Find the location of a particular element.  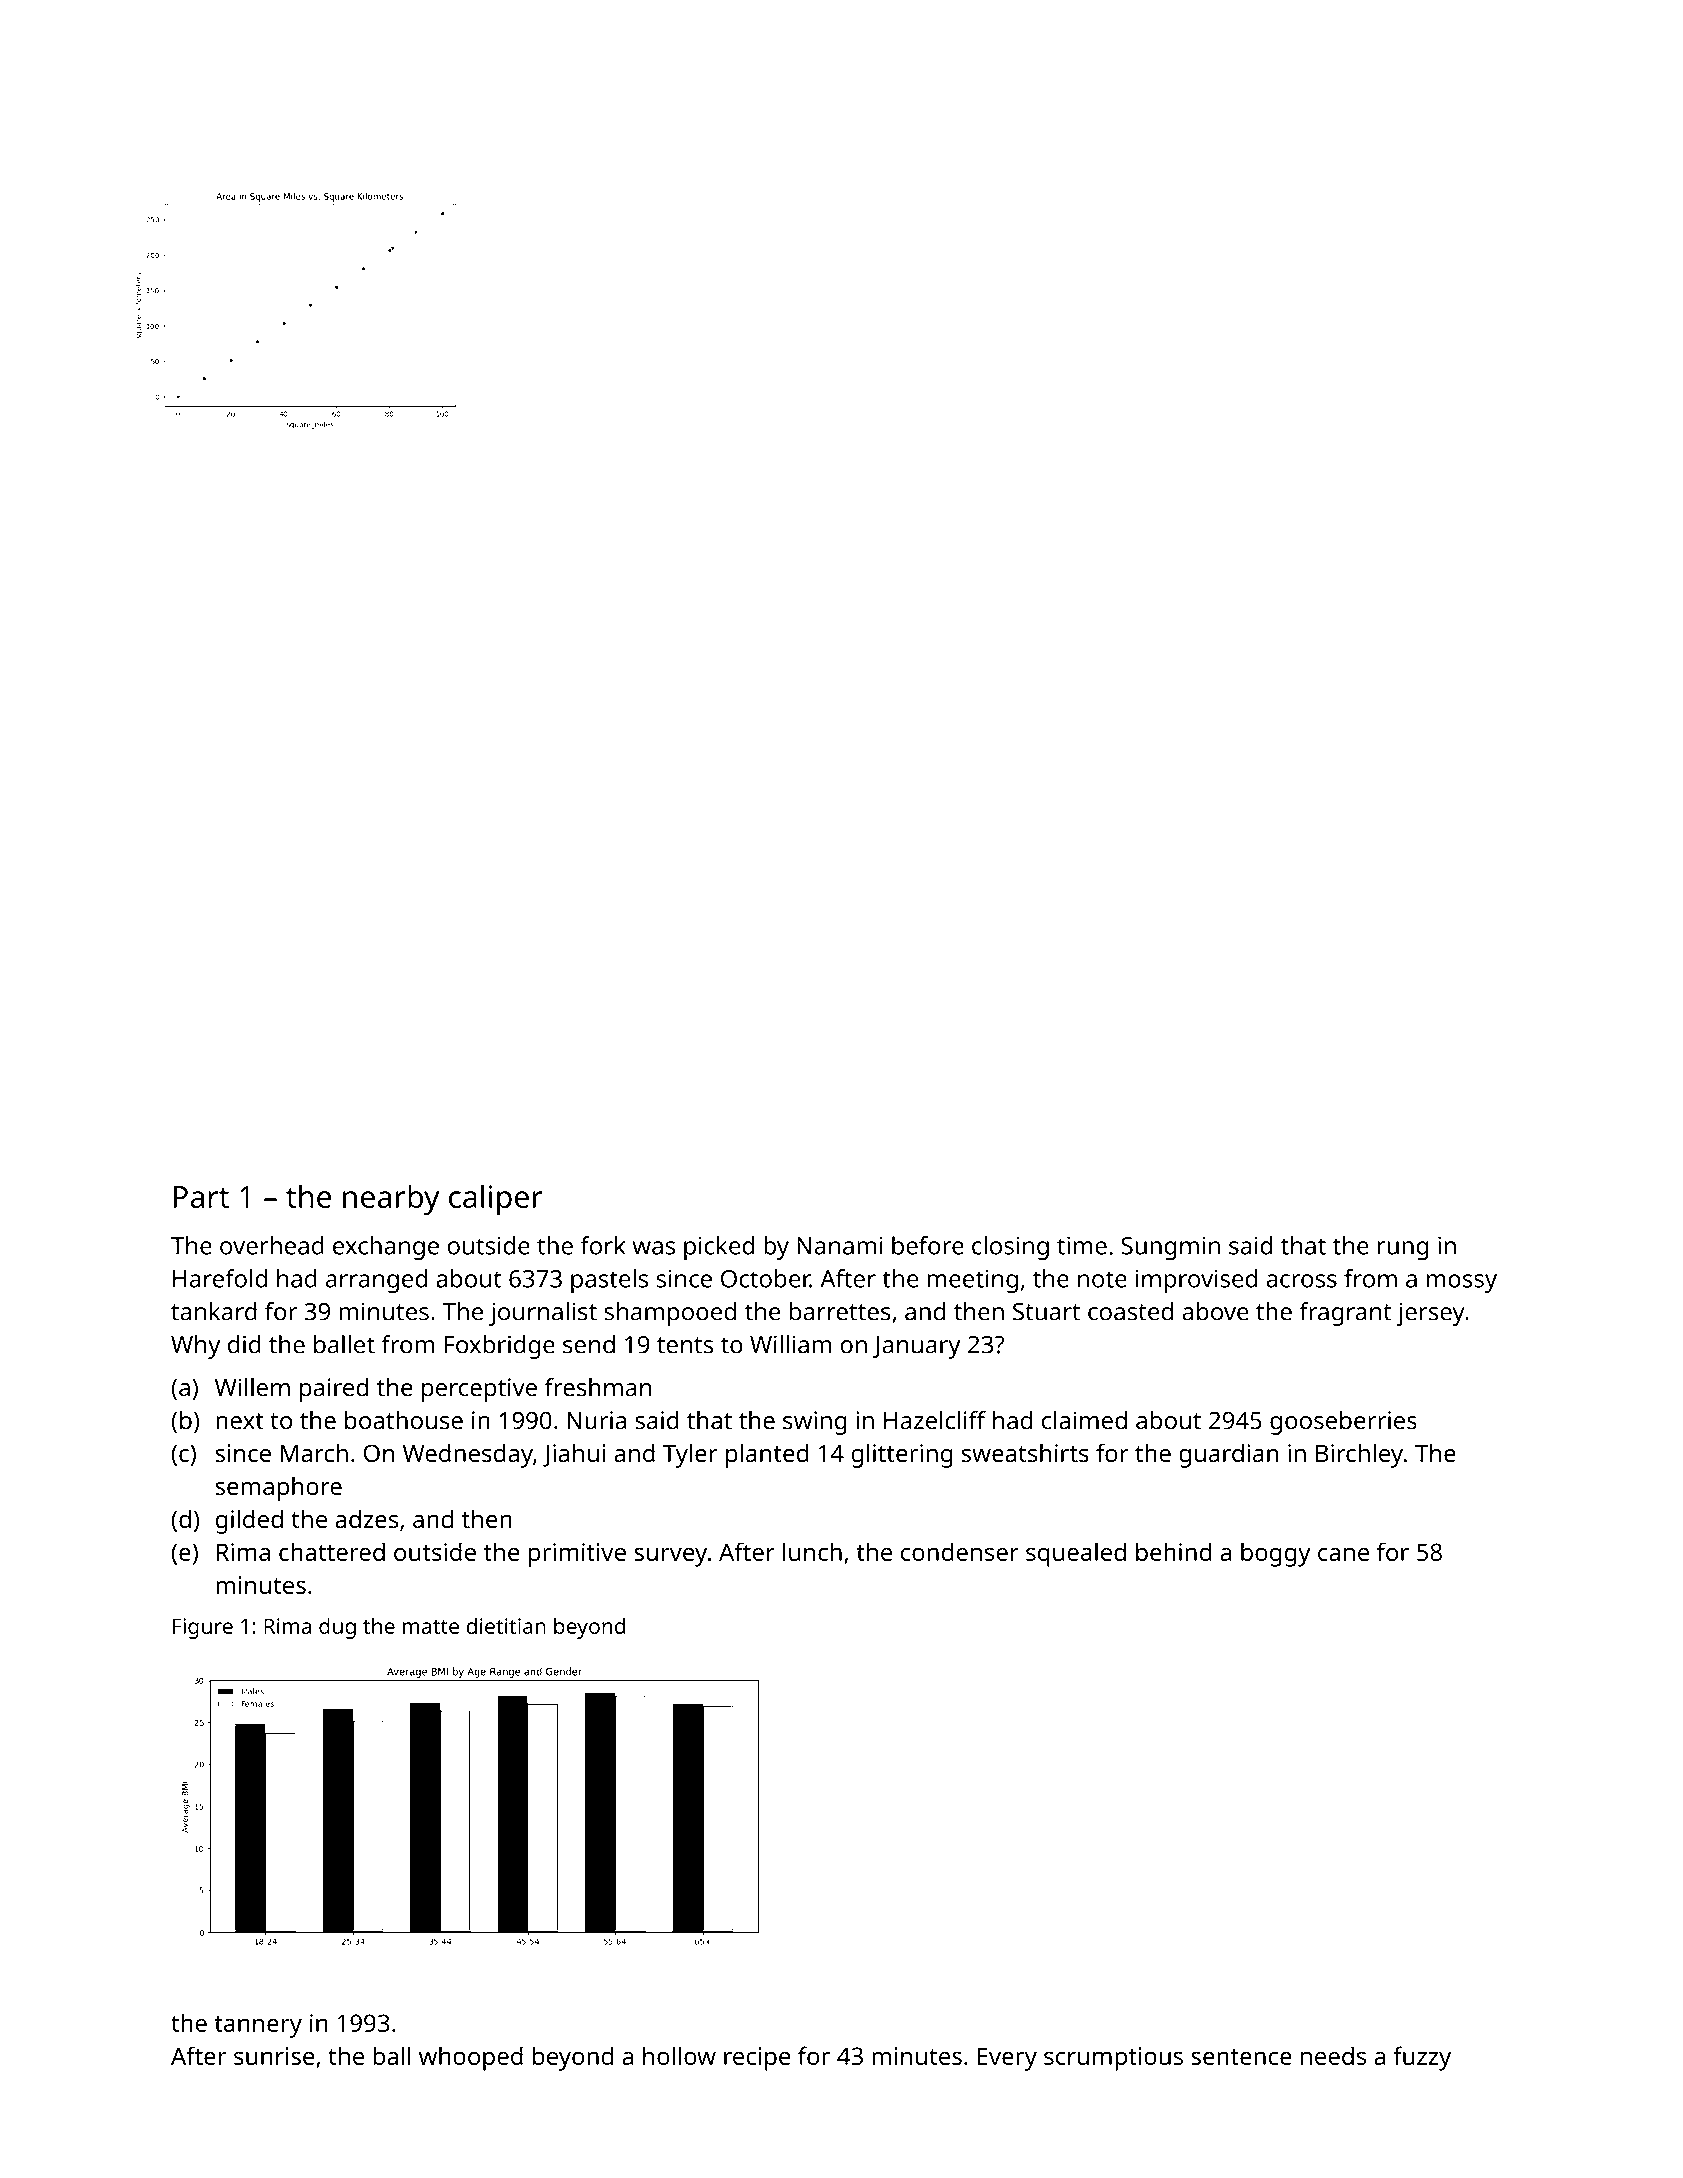

overhead is located at coordinates (272, 1245).
